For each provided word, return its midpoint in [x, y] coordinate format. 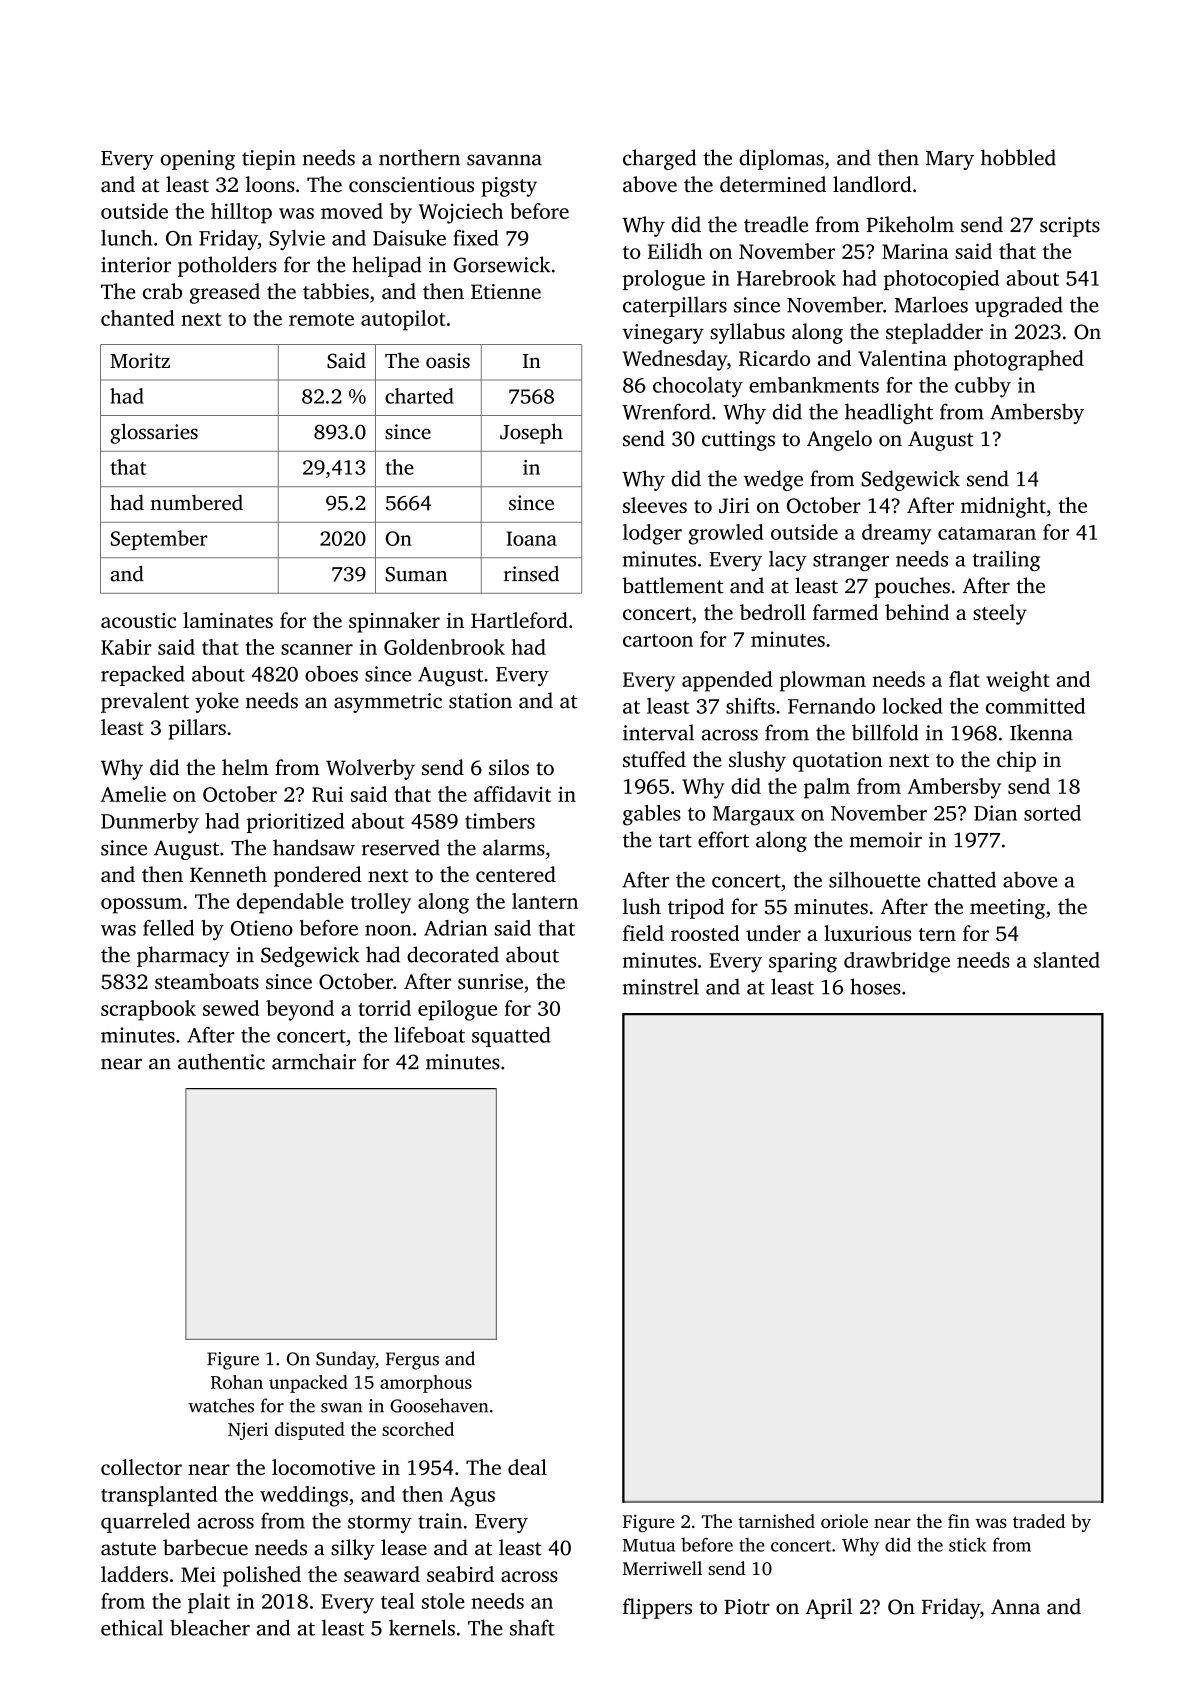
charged [659, 159]
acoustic [138, 620]
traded [1039, 1521]
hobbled [1018, 157]
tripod [696, 908]
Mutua [649, 1545]
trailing [1006, 561]
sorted [1052, 813]
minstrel [661, 986]
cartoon [658, 640]
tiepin [269, 160]
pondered [318, 876]
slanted [1067, 960]
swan [341, 1408]
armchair [314, 1061]
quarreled [145, 1522]
